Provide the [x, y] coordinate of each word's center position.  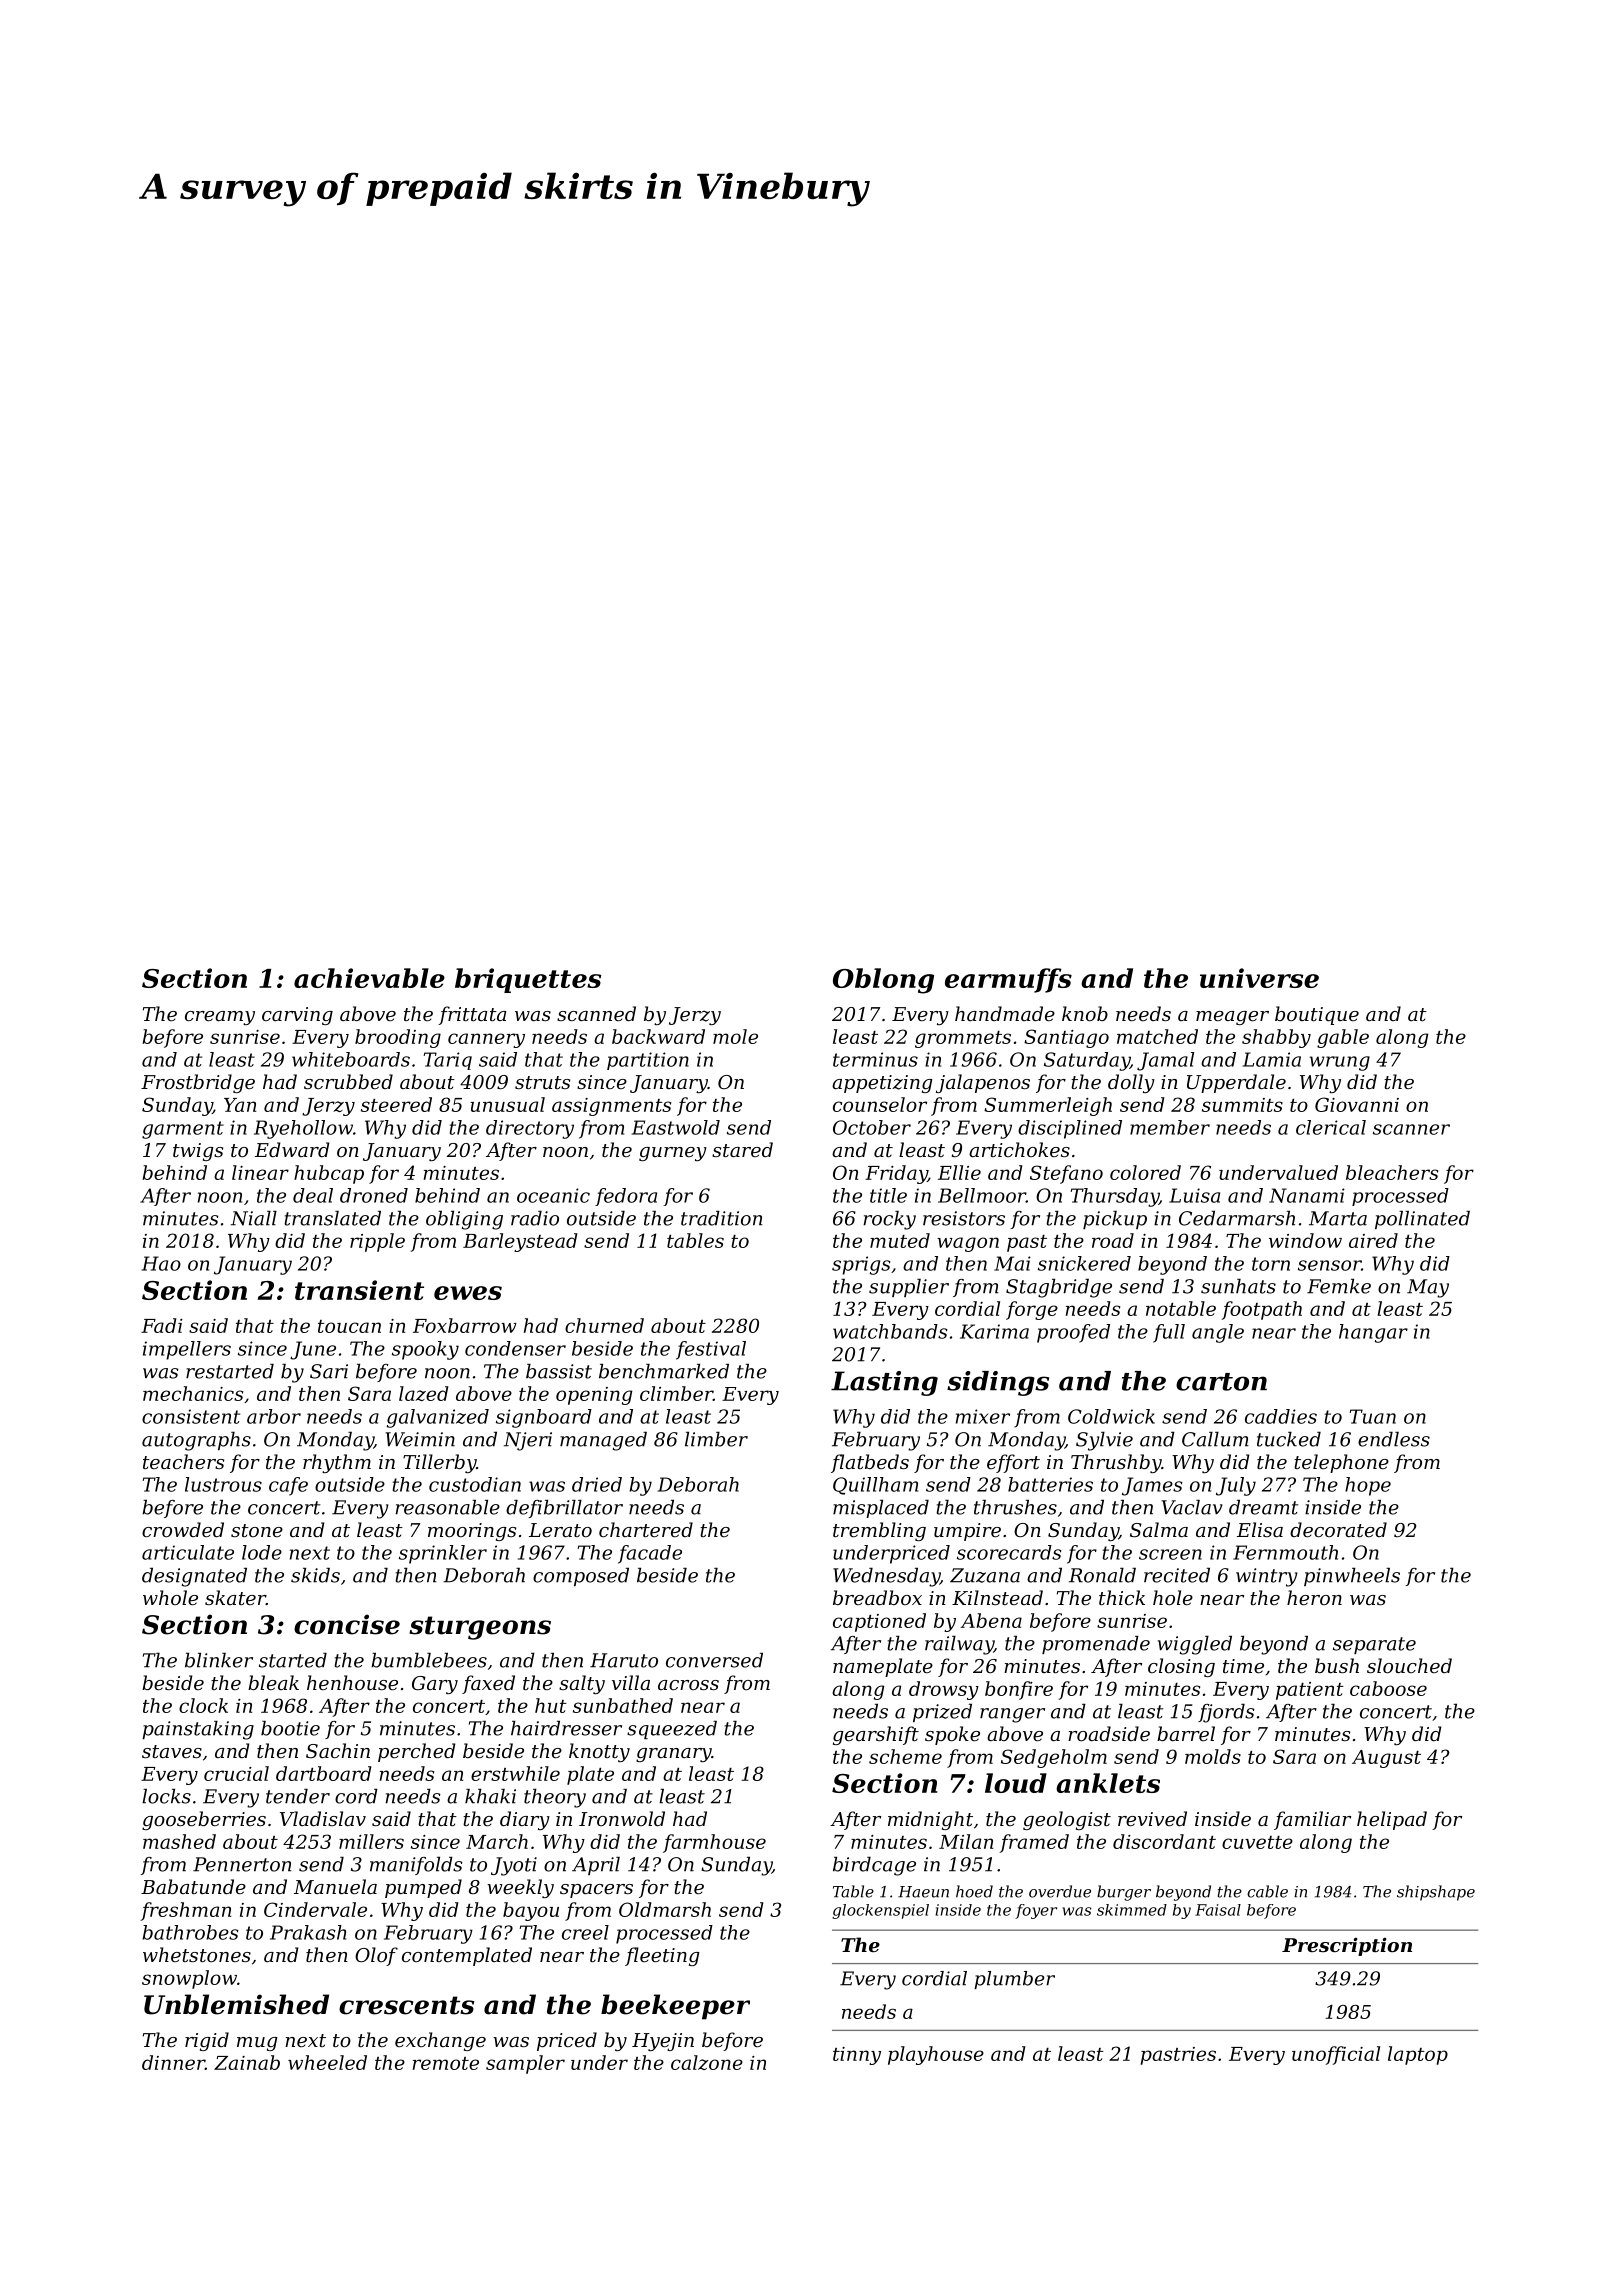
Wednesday [886, 1577]
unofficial [1336, 2055]
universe [1259, 978]
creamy [220, 1018]
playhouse [936, 2055]
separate [1374, 1645]
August [1386, 1759]
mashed [179, 1841]
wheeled [327, 2062]
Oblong [883, 981]
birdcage [874, 1866]
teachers [183, 1461]
